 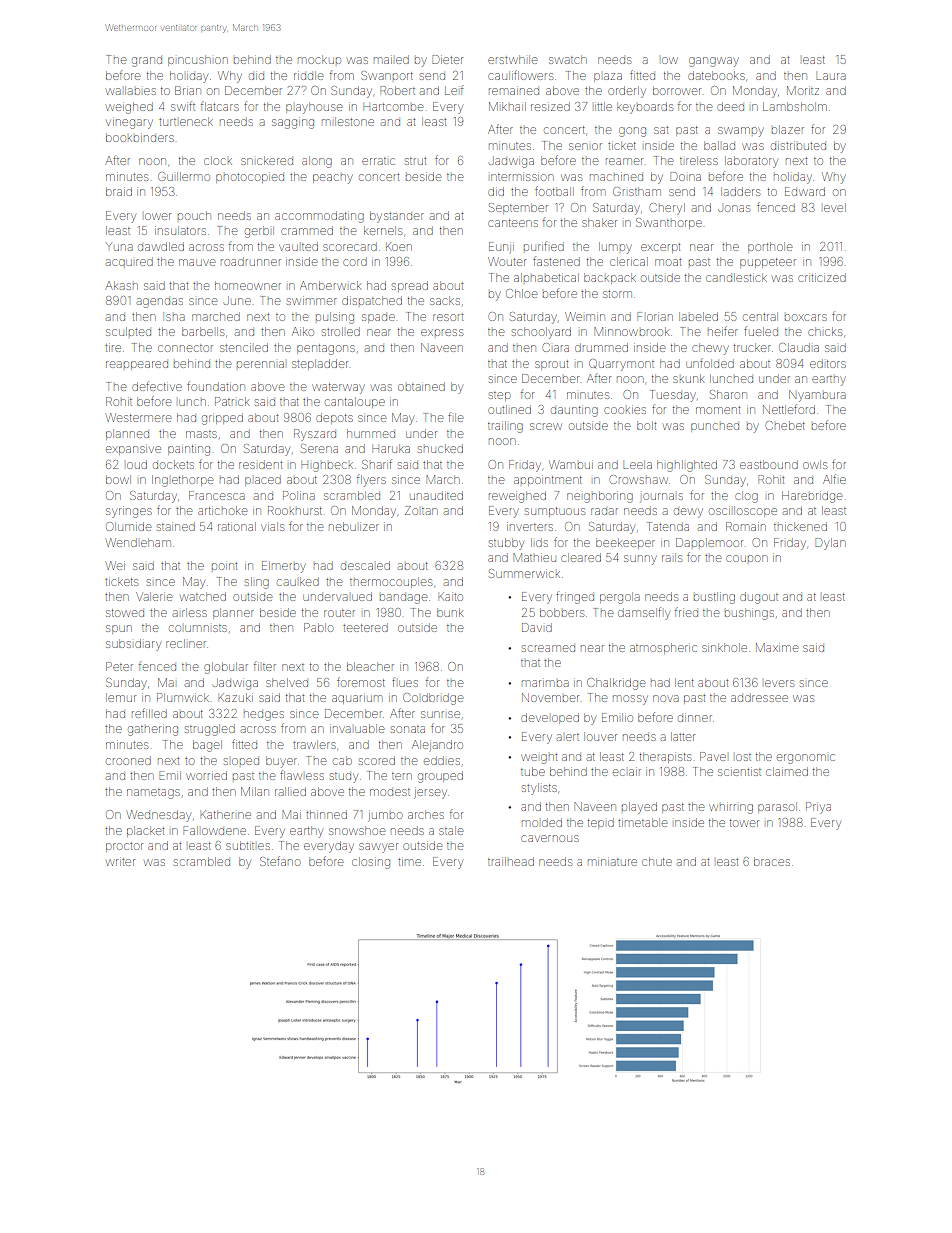 I want to click on closing, so click(x=371, y=863).
